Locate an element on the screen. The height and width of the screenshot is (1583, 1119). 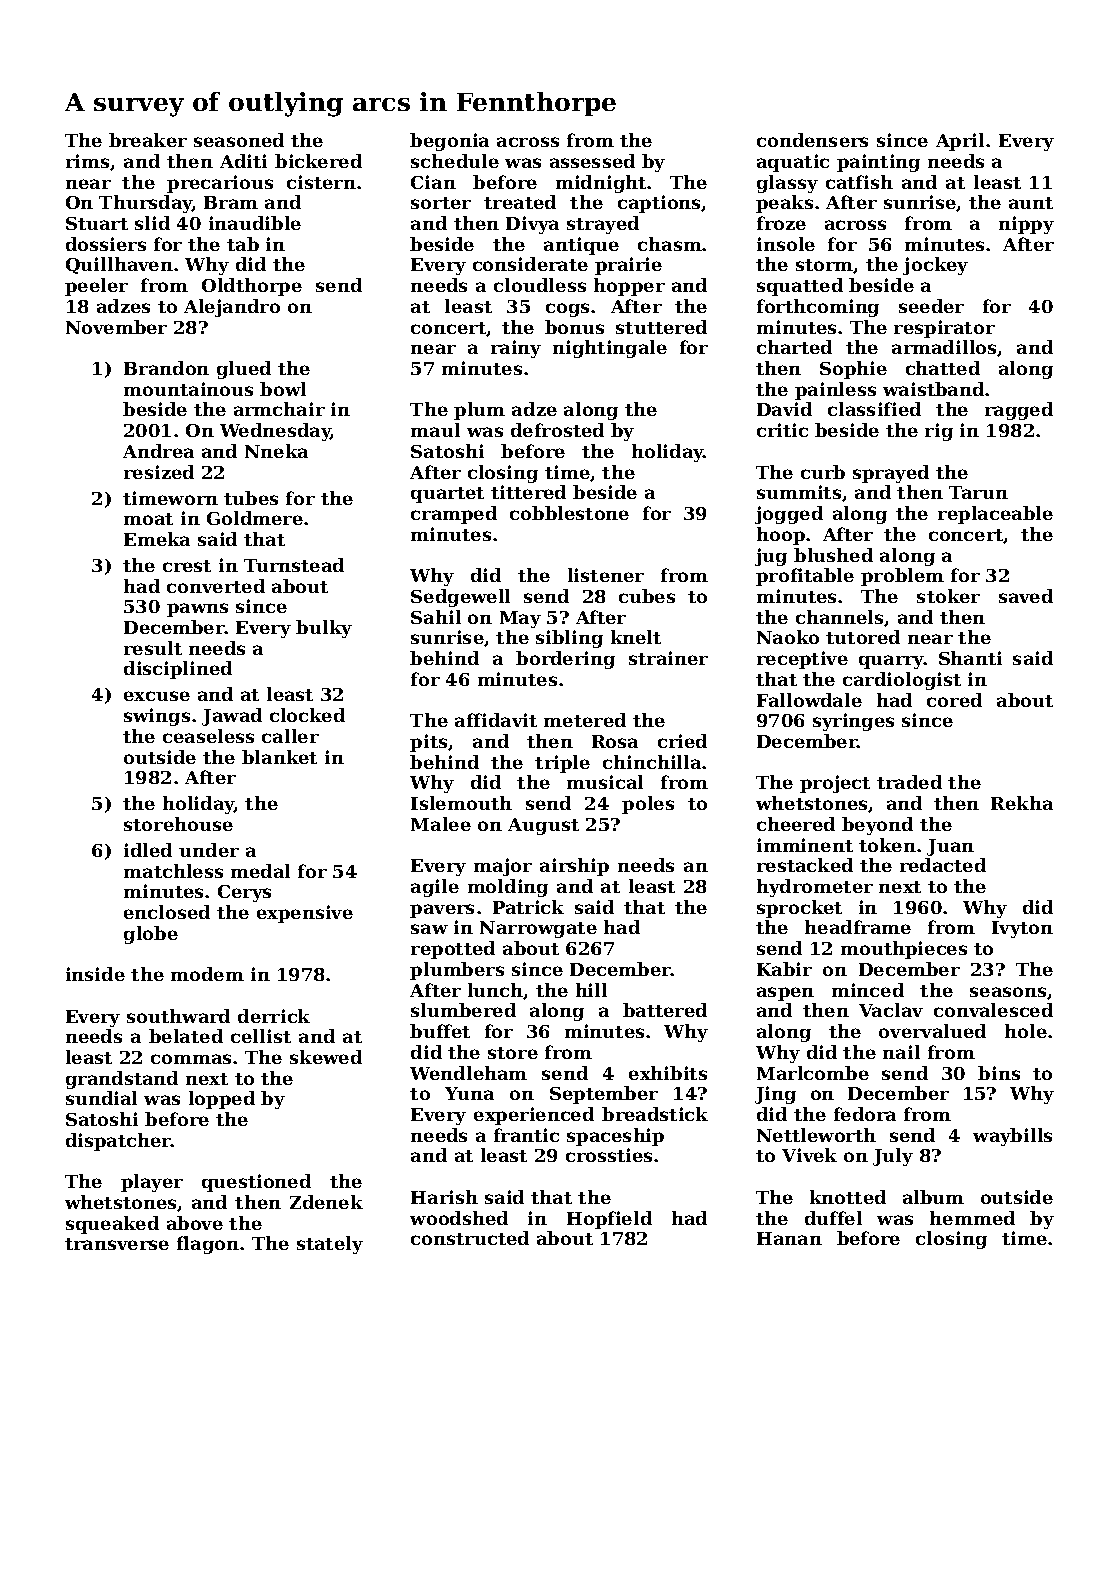
condensers is located at coordinates (812, 140).
